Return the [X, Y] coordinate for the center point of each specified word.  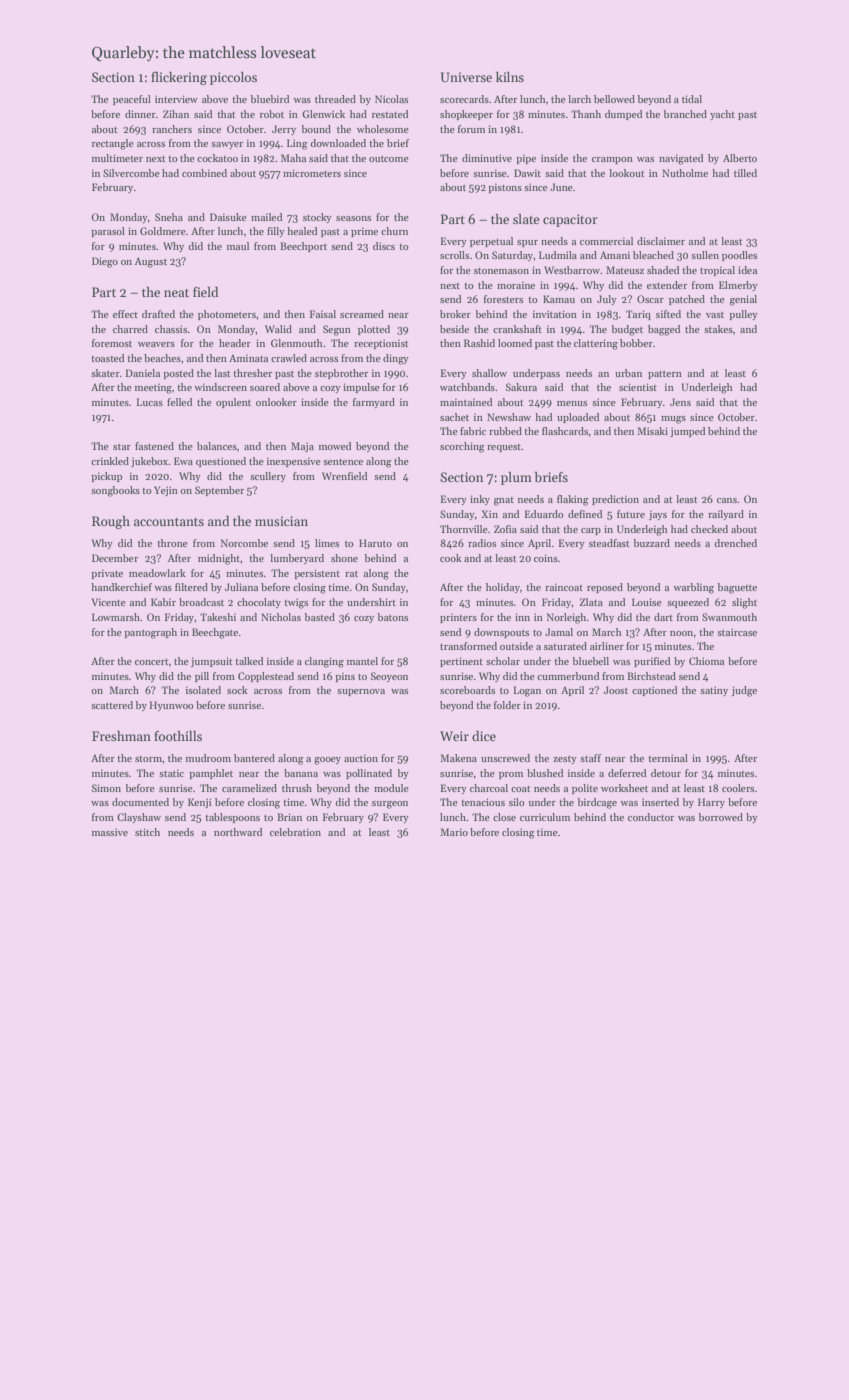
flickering [179, 78]
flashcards [565, 431]
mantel [362, 661]
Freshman [121, 736]
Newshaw [509, 417]
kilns [510, 77]
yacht [722, 115]
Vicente [108, 602]
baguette [737, 588]
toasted [107, 358]
